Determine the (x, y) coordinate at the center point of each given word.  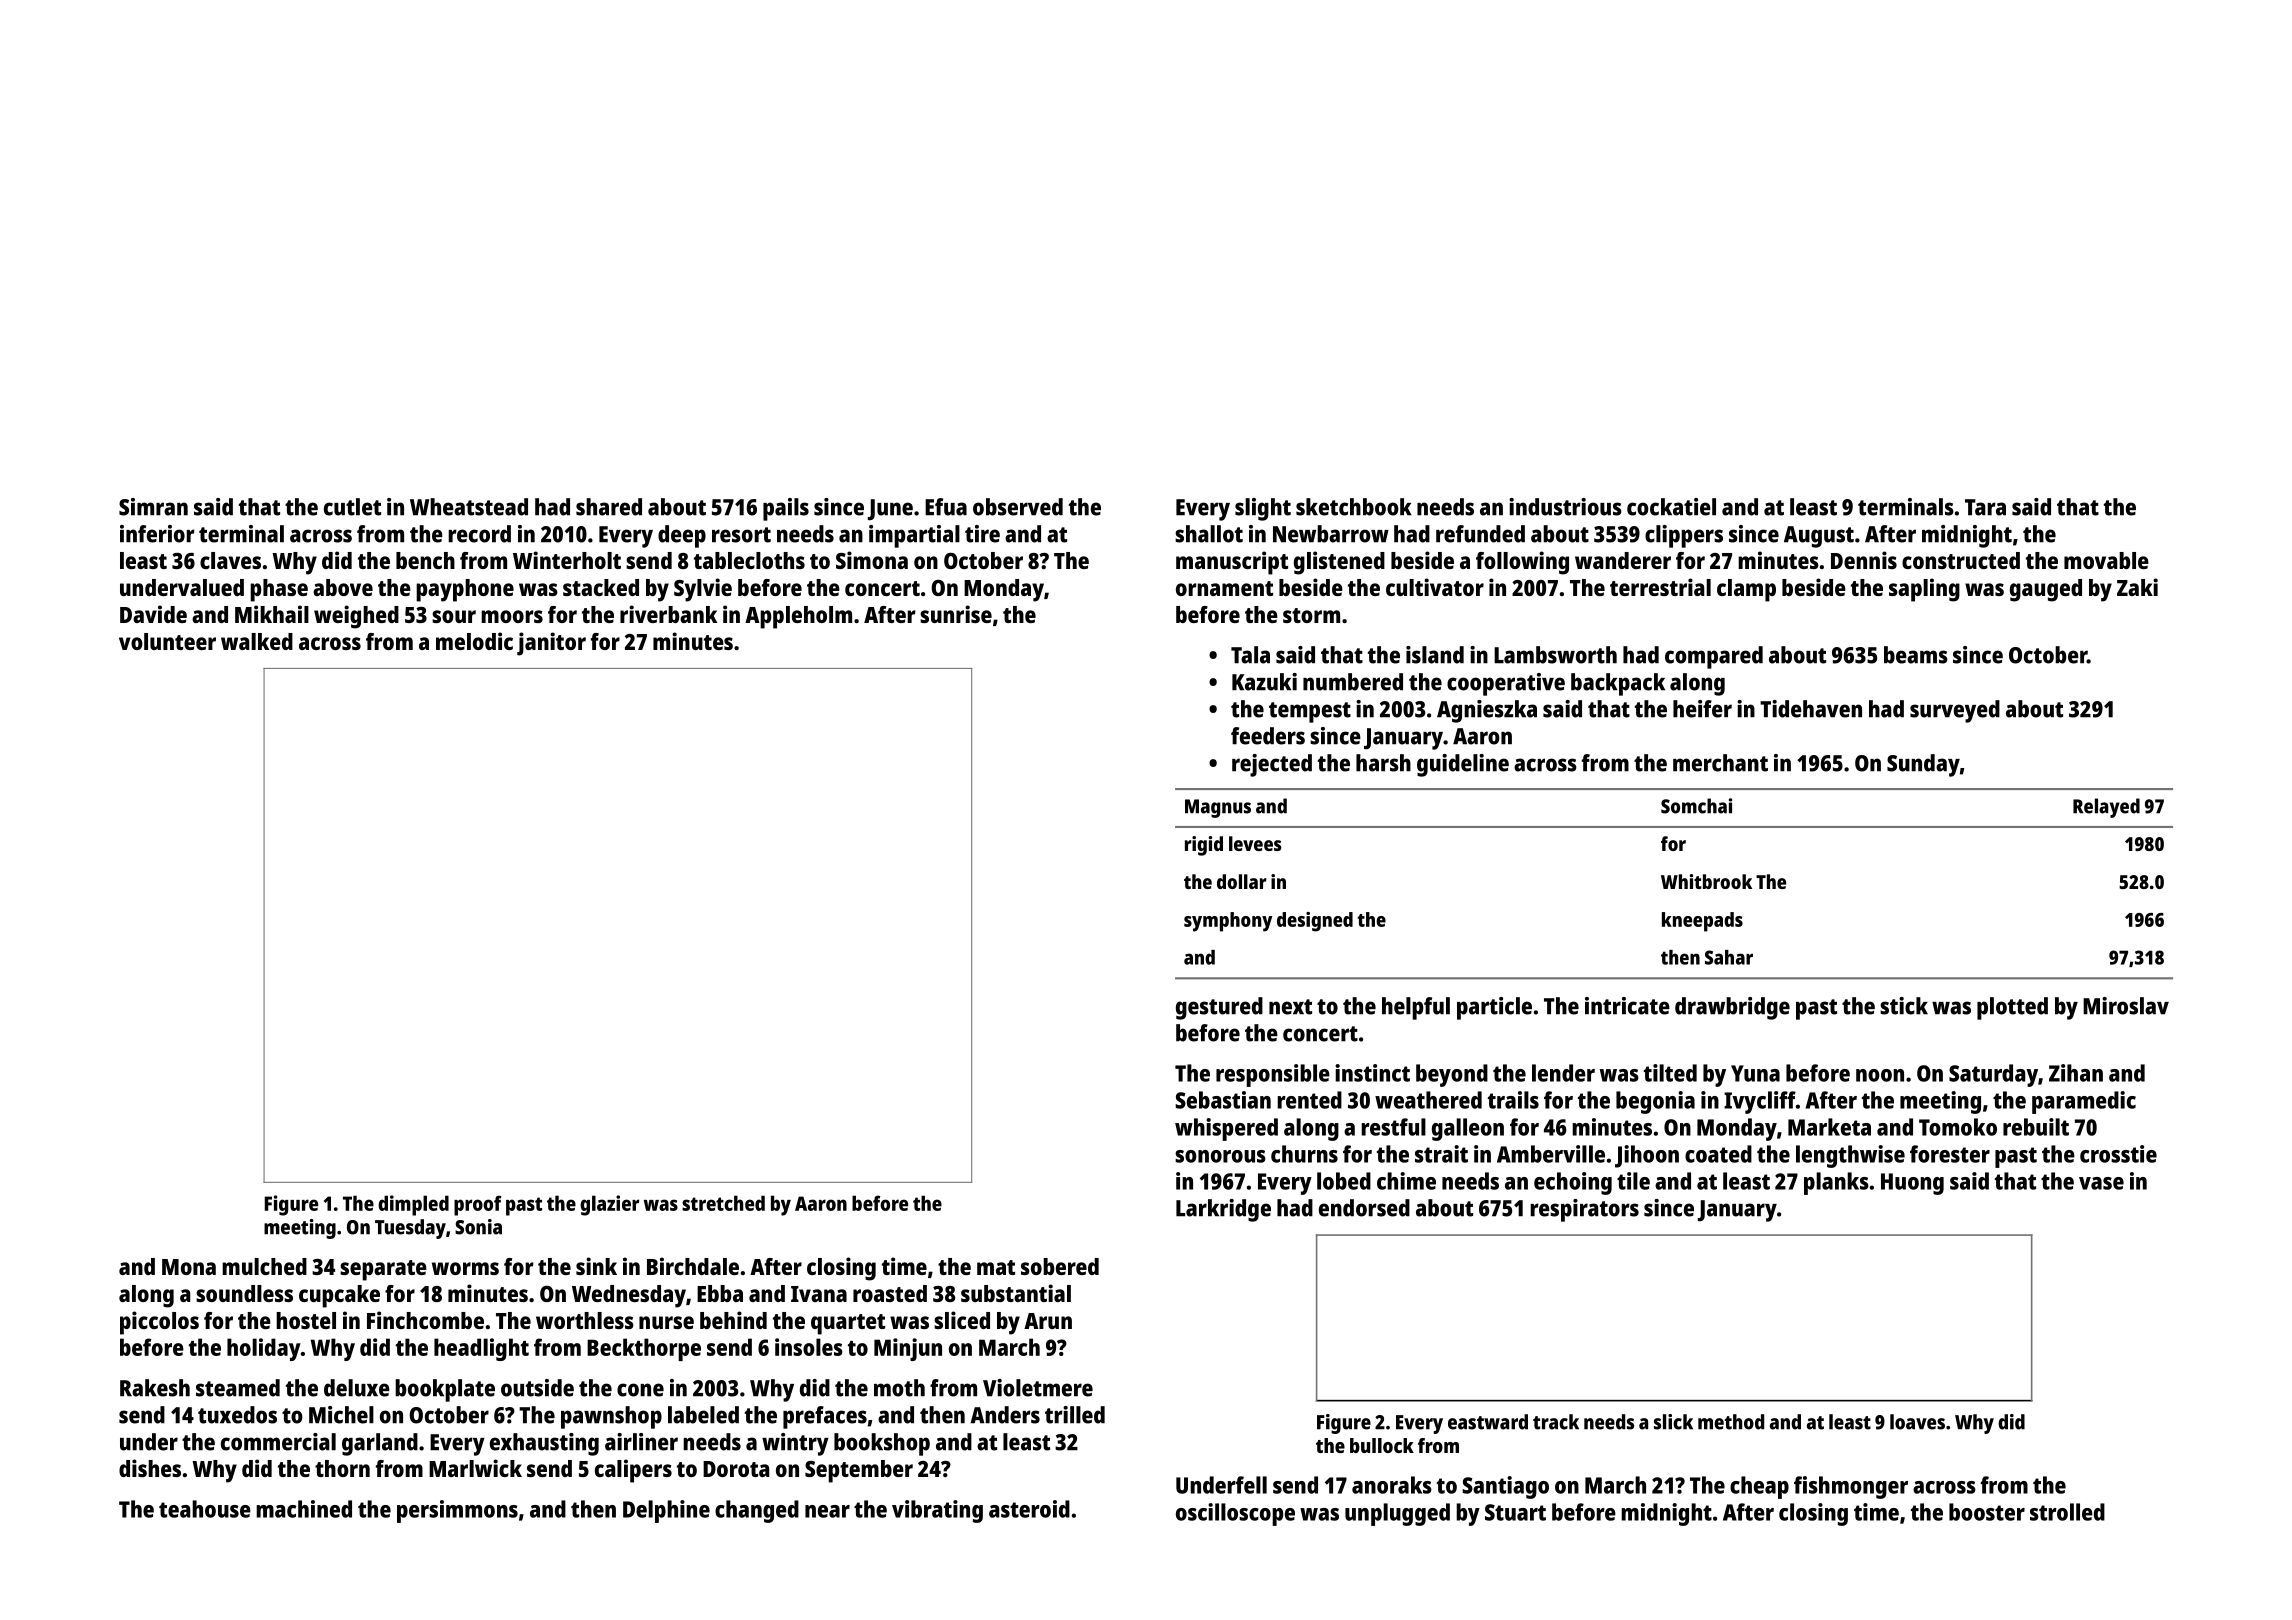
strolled (2067, 1512)
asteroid (1029, 1509)
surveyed (1955, 711)
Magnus (1218, 808)
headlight (481, 1349)
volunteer (167, 641)
